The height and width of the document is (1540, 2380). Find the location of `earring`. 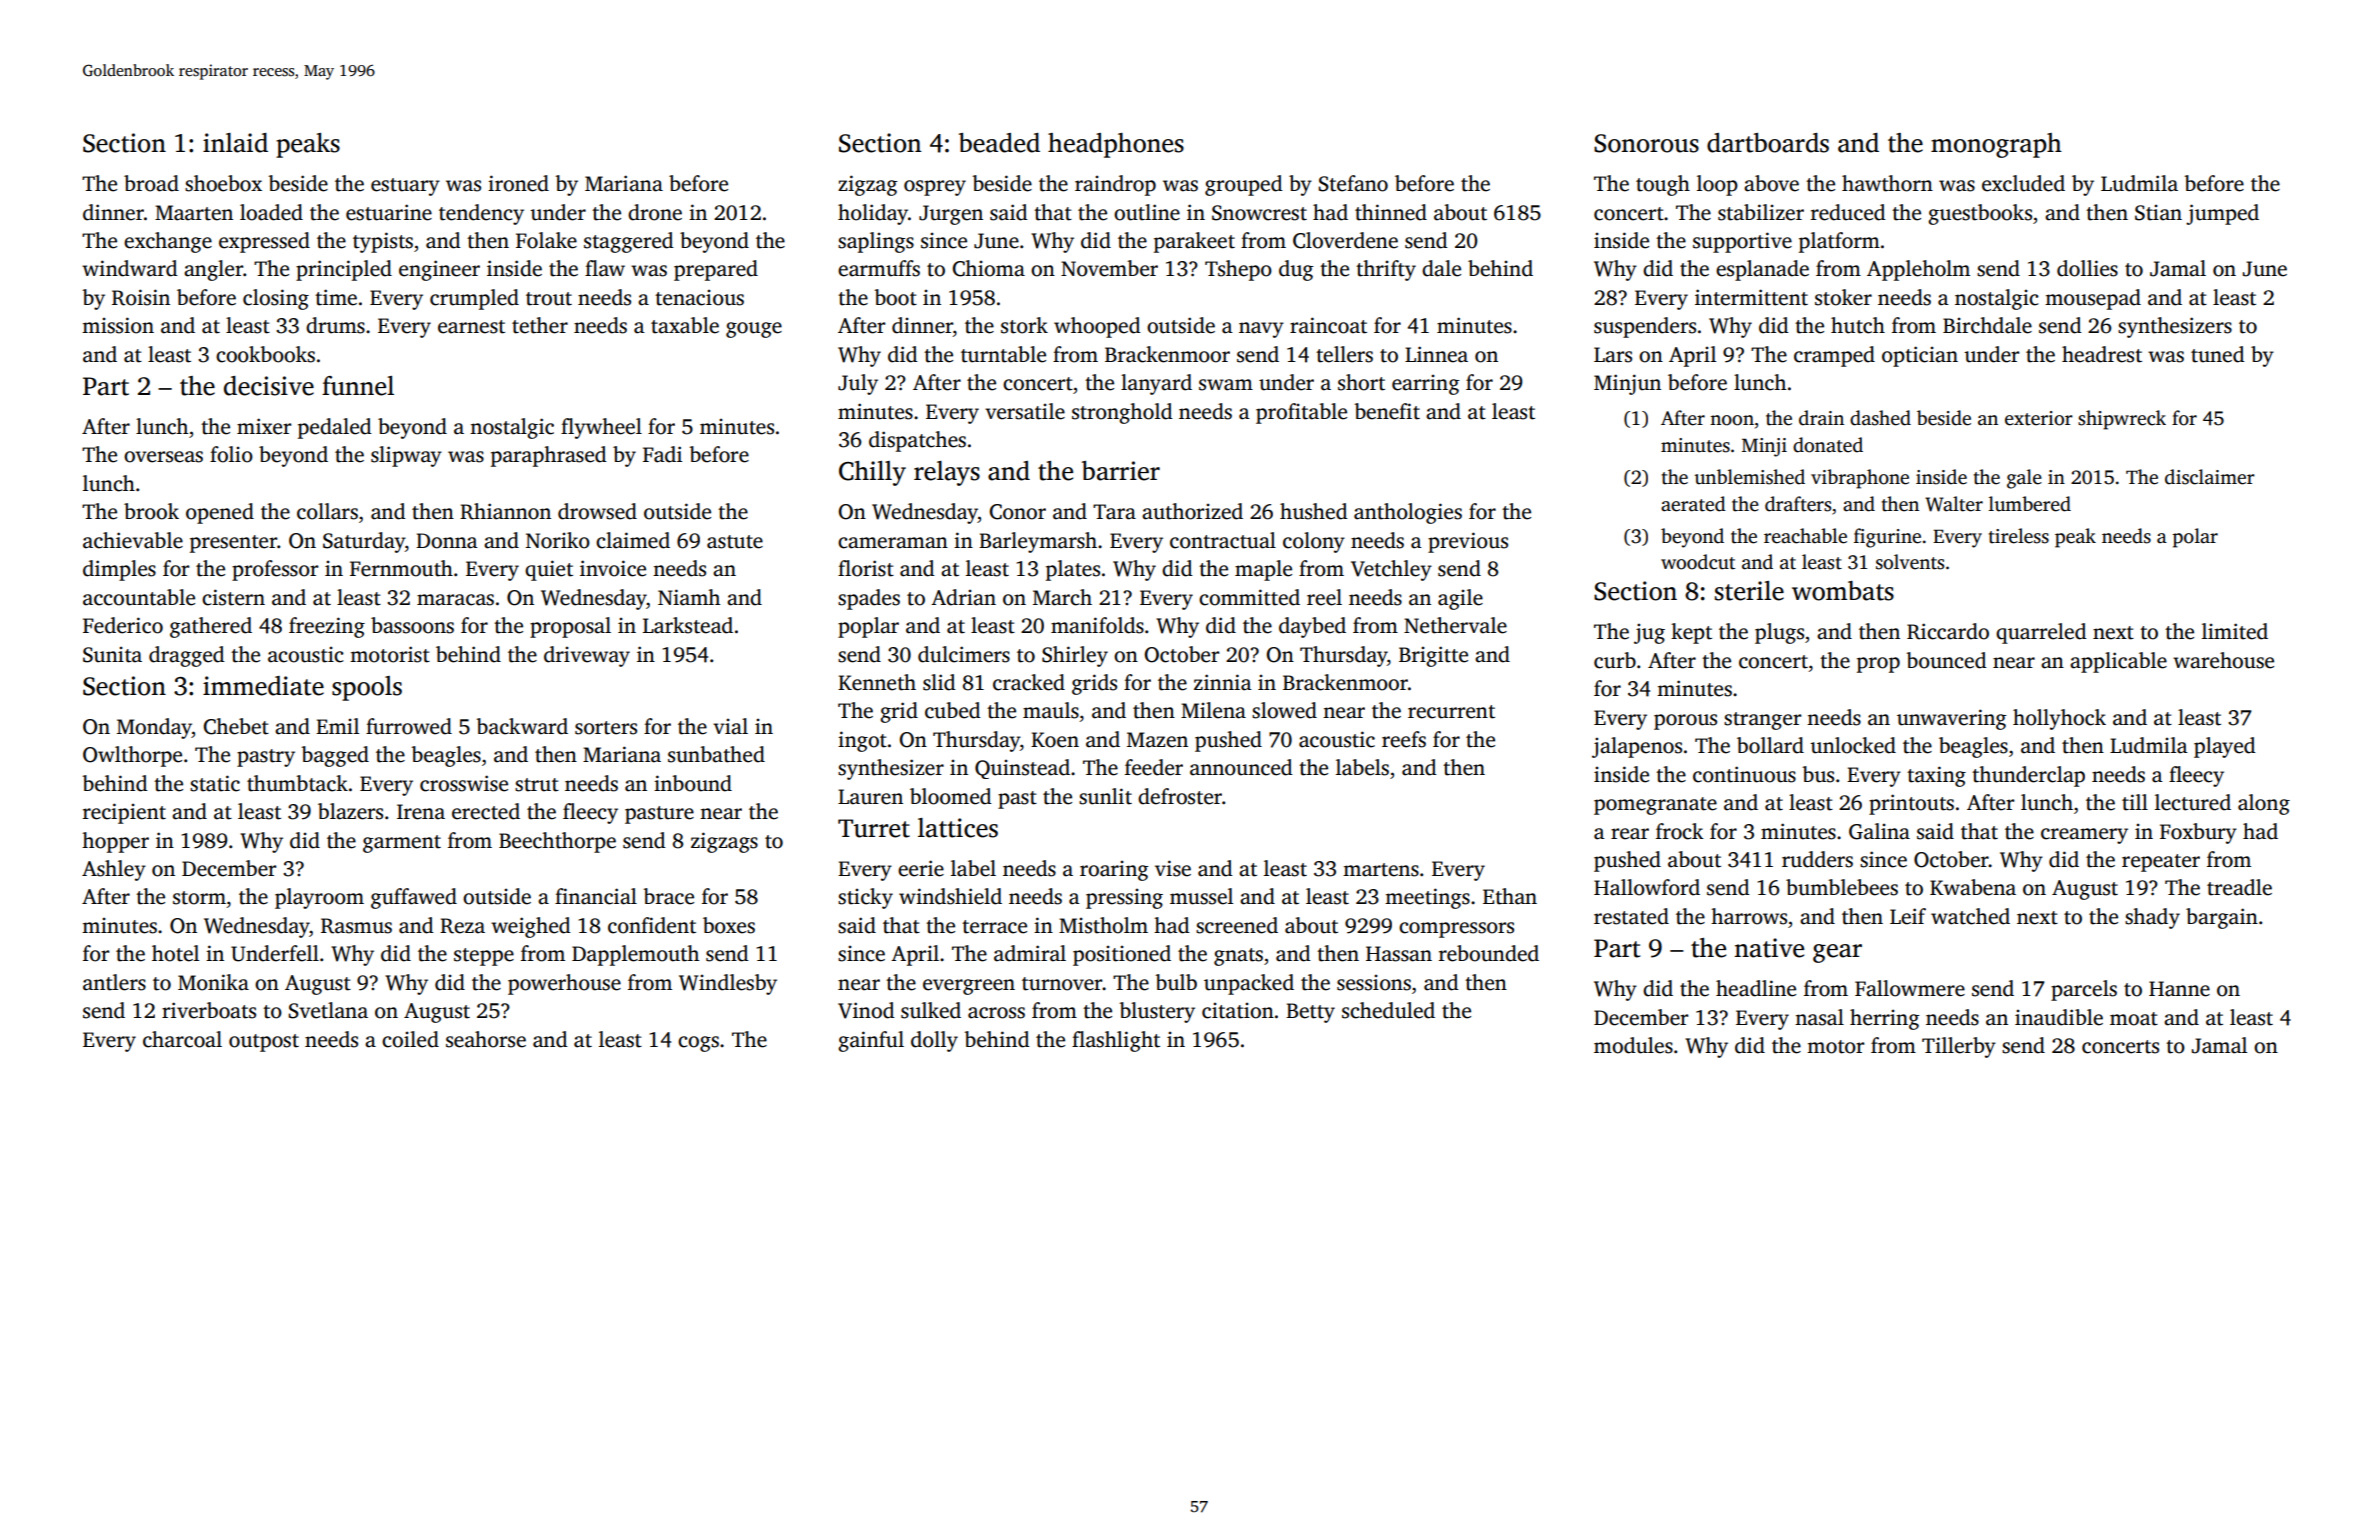

earring is located at coordinates (1426, 385).
